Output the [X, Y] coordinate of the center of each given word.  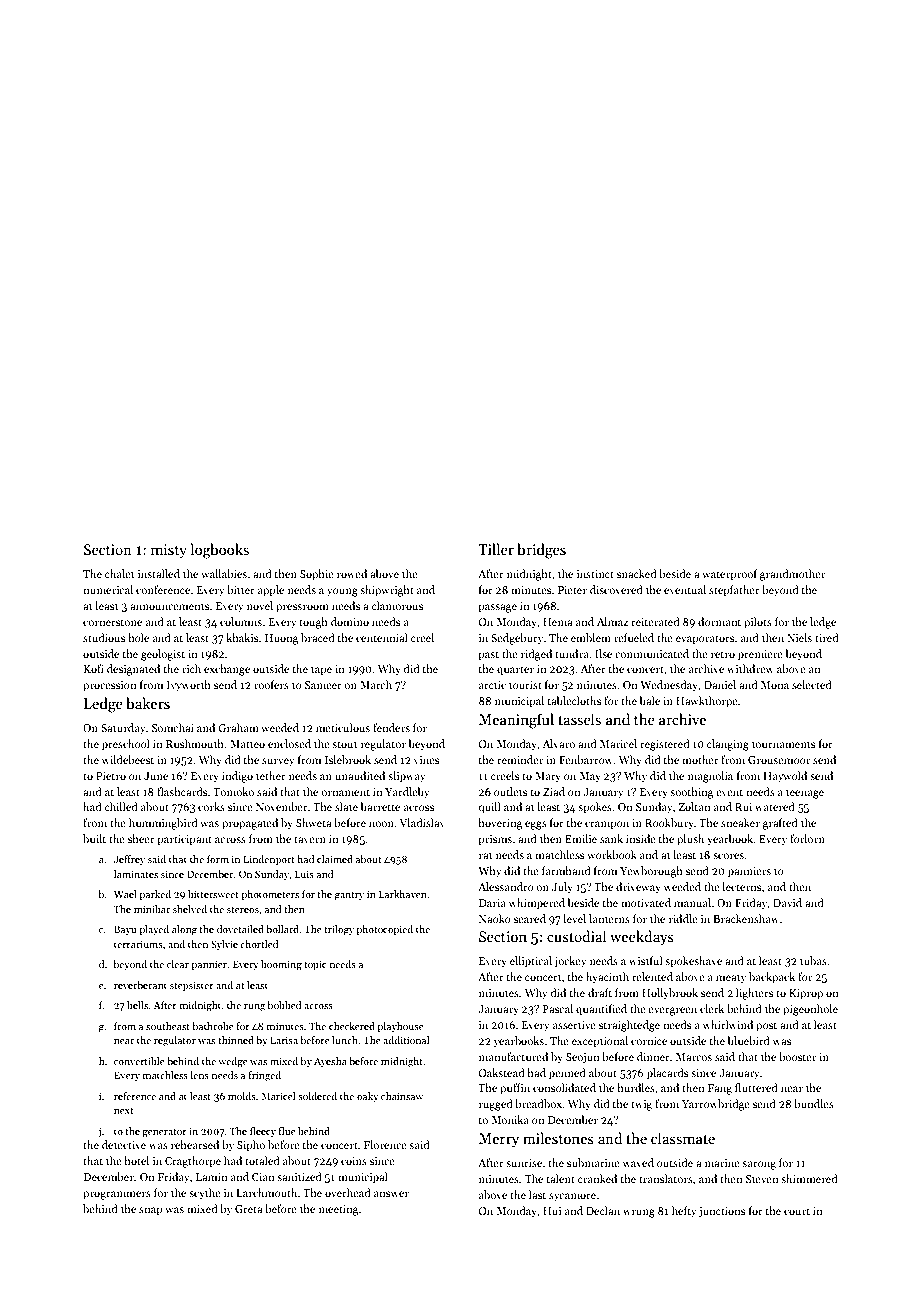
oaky [368, 1097]
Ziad [554, 791]
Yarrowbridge [716, 1105]
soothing [692, 793]
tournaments [783, 744]
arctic [492, 685]
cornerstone [112, 622]
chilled [121, 806]
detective [124, 1144]
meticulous [343, 727]
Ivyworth [189, 686]
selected [812, 684]
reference [135, 1096]
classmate [683, 1138]
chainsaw [402, 1096]
